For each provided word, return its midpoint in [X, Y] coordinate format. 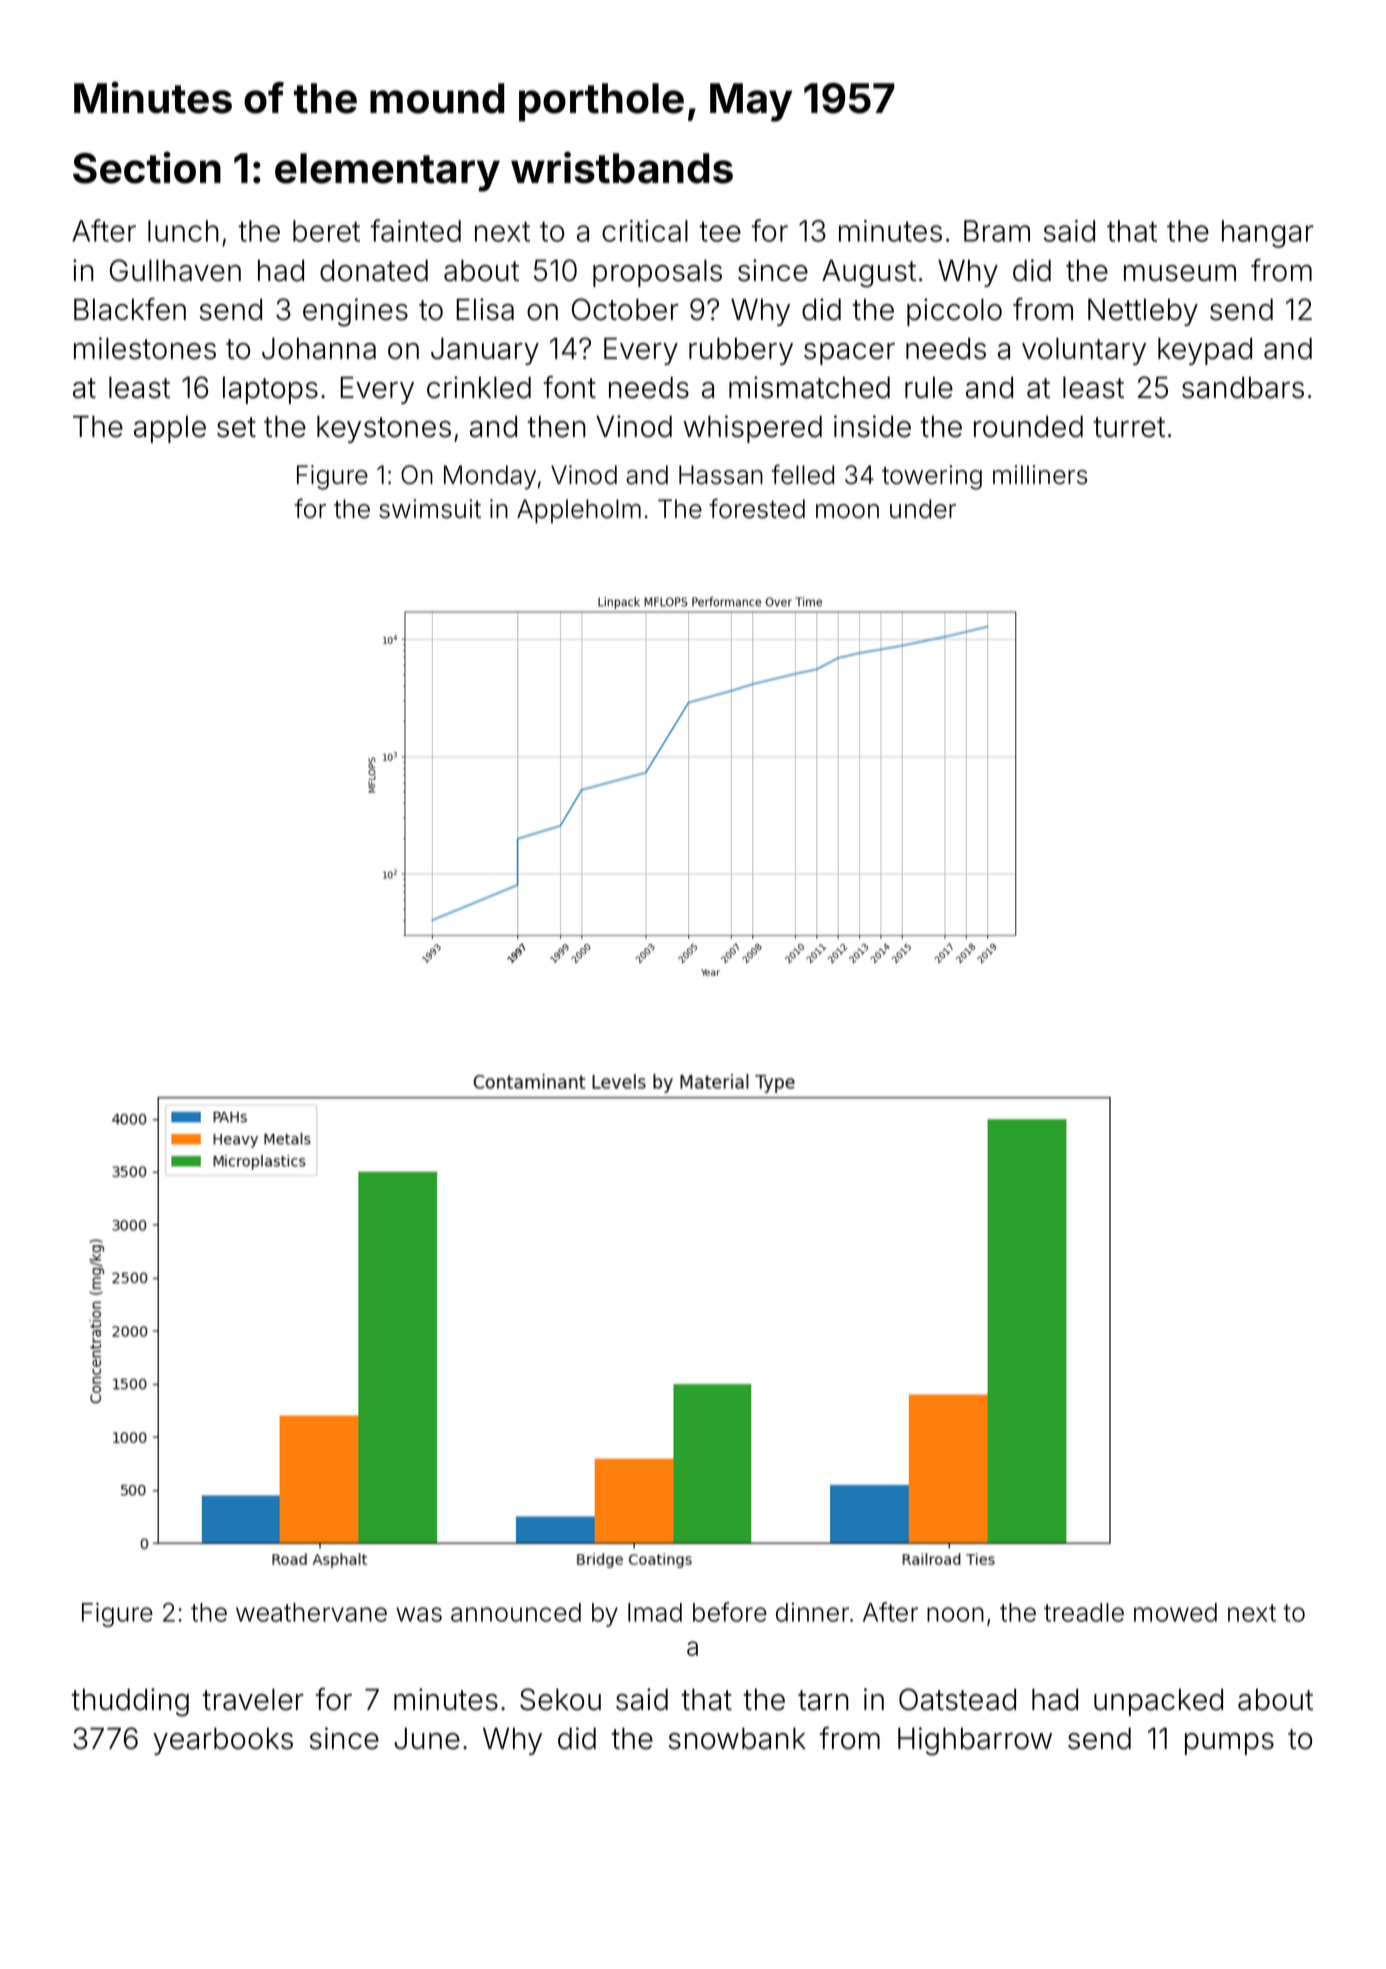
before [730, 1612]
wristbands [622, 167]
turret [1129, 427]
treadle [1084, 1612]
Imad [655, 1612]
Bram [997, 231]
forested [757, 508]
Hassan [721, 475]
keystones [384, 429]
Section [147, 167]
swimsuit [430, 509]
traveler [253, 1699]
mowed [1175, 1612]
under [923, 509]
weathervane [311, 1612]
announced [516, 1612]
